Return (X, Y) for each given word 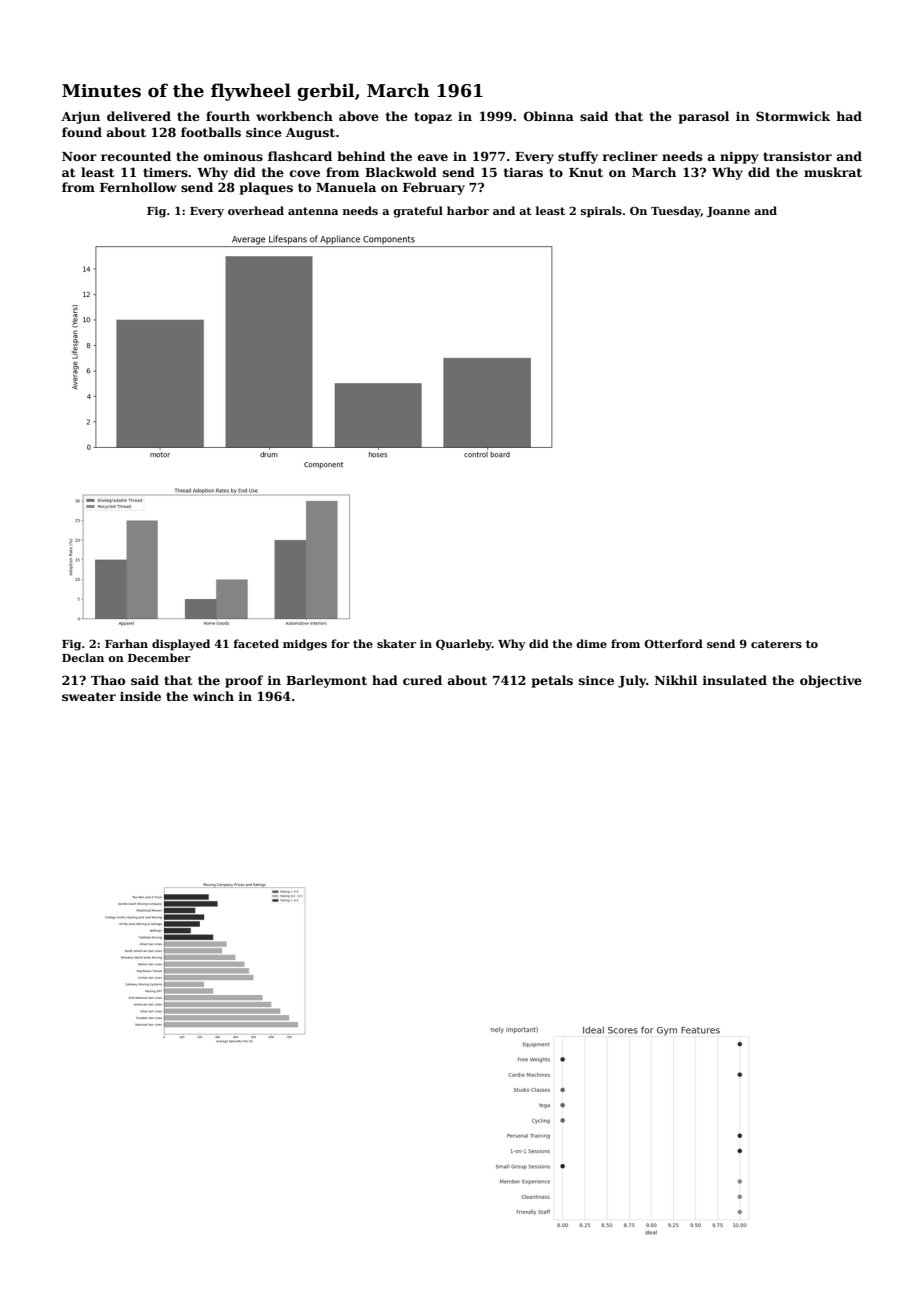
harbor (468, 210)
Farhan (126, 643)
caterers (776, 644)
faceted (256, 643)
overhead (256, 210)
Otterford (673, 643)
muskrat (833, 172)
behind (361, 156)
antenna (313, 211)
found (82, 132)
